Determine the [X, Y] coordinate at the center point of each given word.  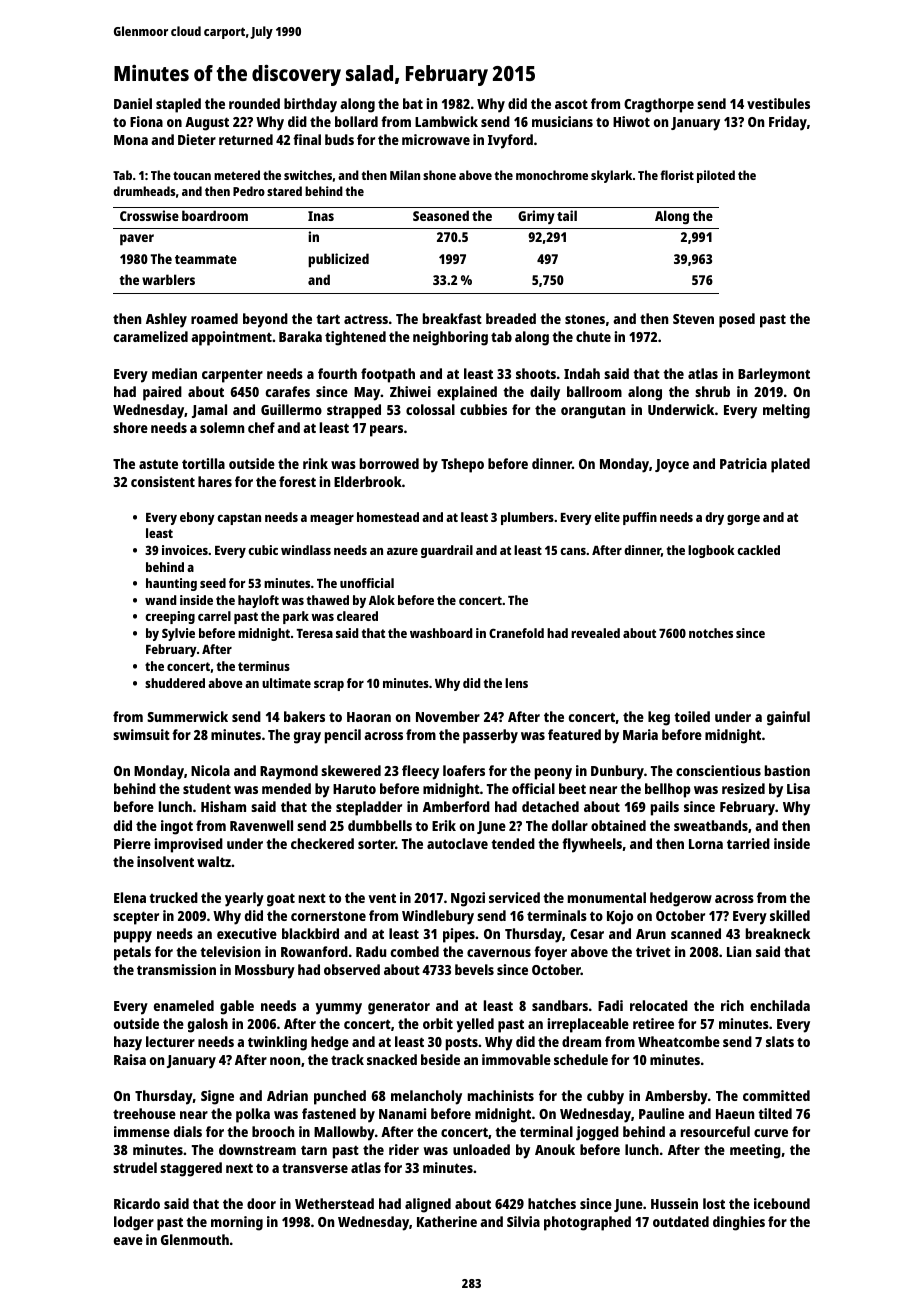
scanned [696, 933]
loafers [464, 770]
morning [237, 1223]
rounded [254, 103]
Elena [130, 897]
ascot [571, 104]
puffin [640, 518]
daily [545, 393]
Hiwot [631, 121]
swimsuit [141, 734]
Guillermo [291, 409]
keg [659, 718]
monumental [607, 897]
